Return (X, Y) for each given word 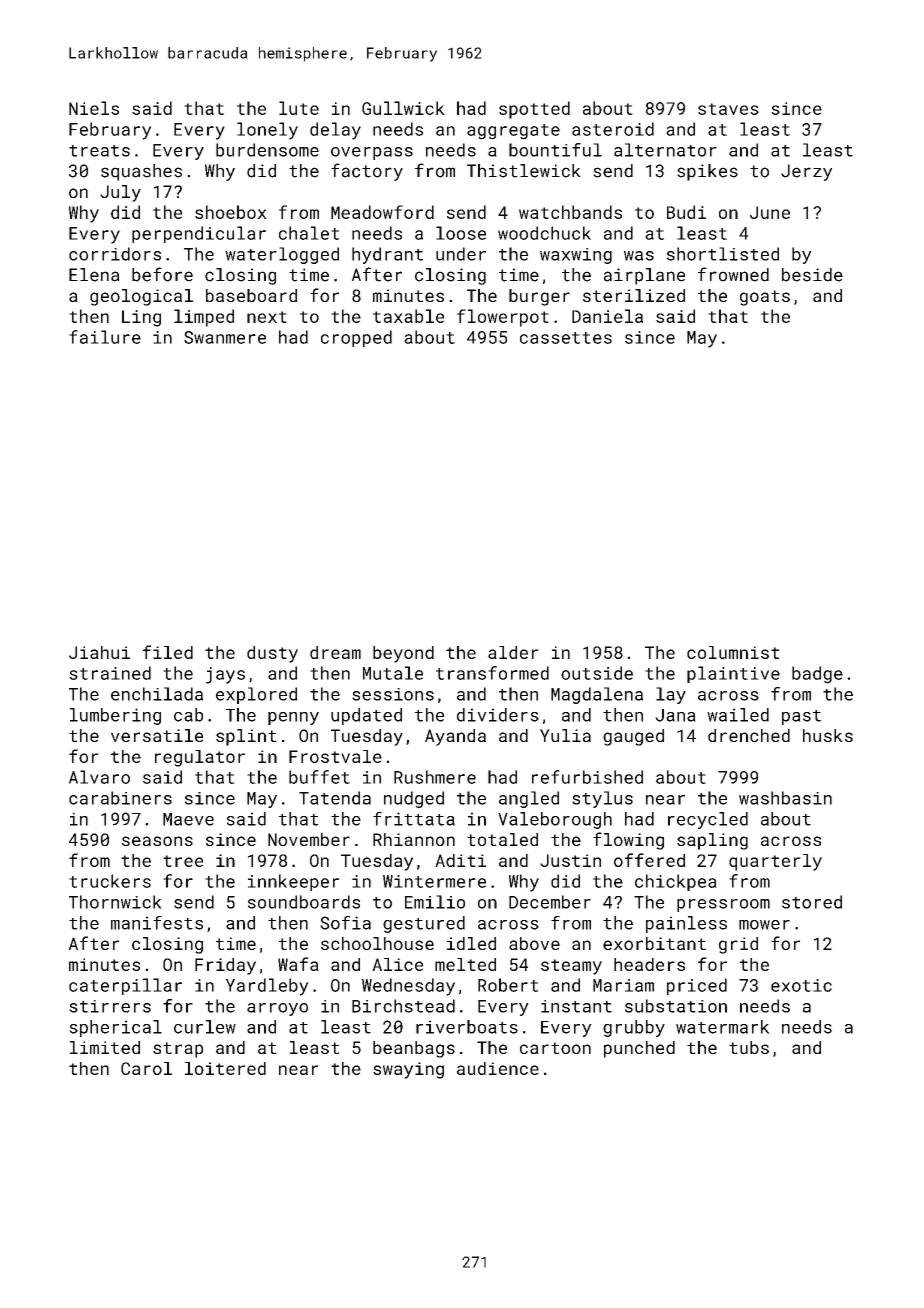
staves (728, 109)
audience (498, 1068)
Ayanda (455, 737)
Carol (146, 1068)
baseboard (251, 295)
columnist (733, 652)
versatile (157, 735)
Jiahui (99, 652)
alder (513, 652)
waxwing (576, 256)
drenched (749, 735)
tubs (749, 1047)
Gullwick (403, 108)
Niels (94, 108)
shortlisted (723, 254)
